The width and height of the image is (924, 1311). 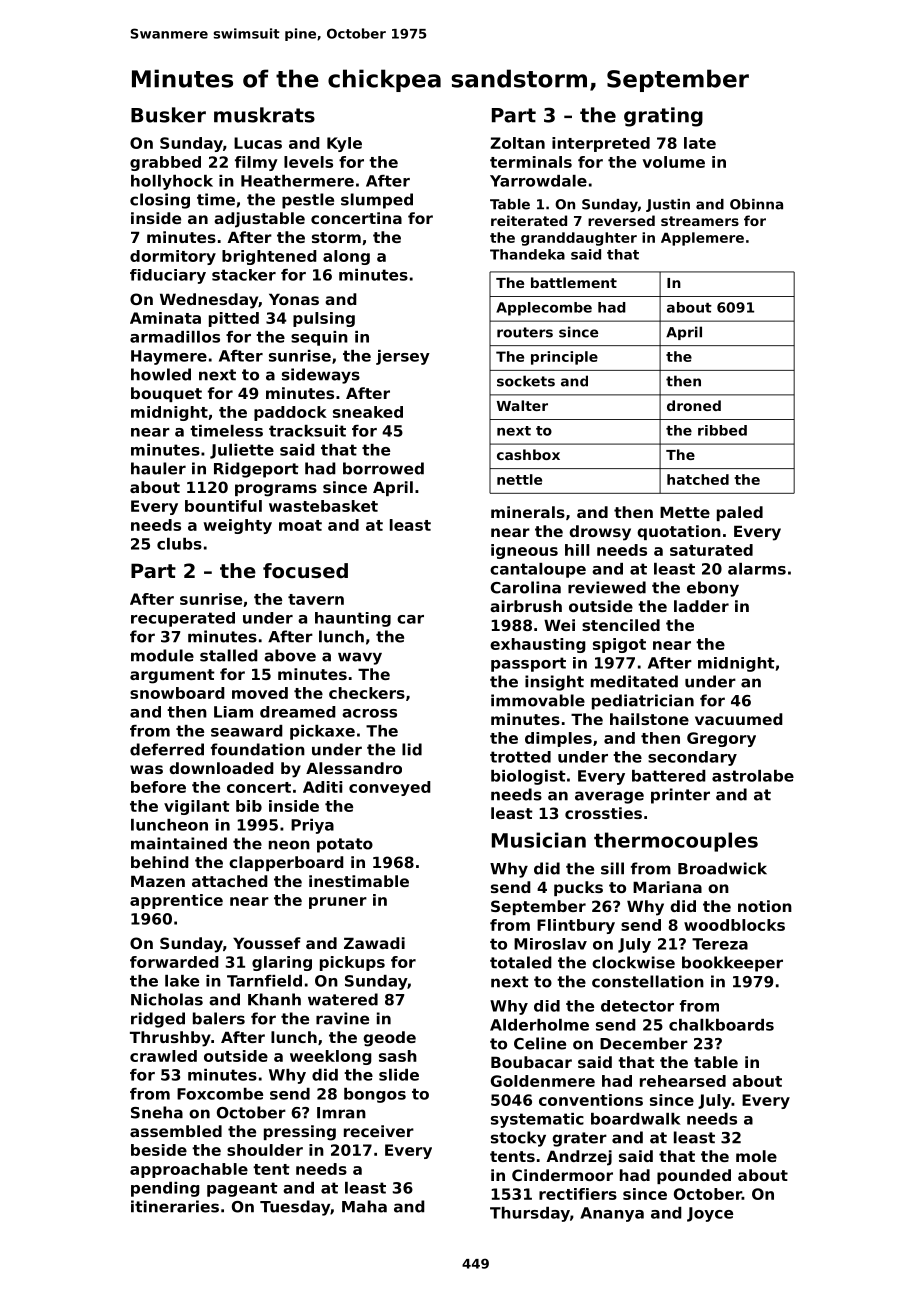 What do you see at coordinates (531, 1062) in the image?
I see `Boubacar` at bounding box center [531, 1062].
